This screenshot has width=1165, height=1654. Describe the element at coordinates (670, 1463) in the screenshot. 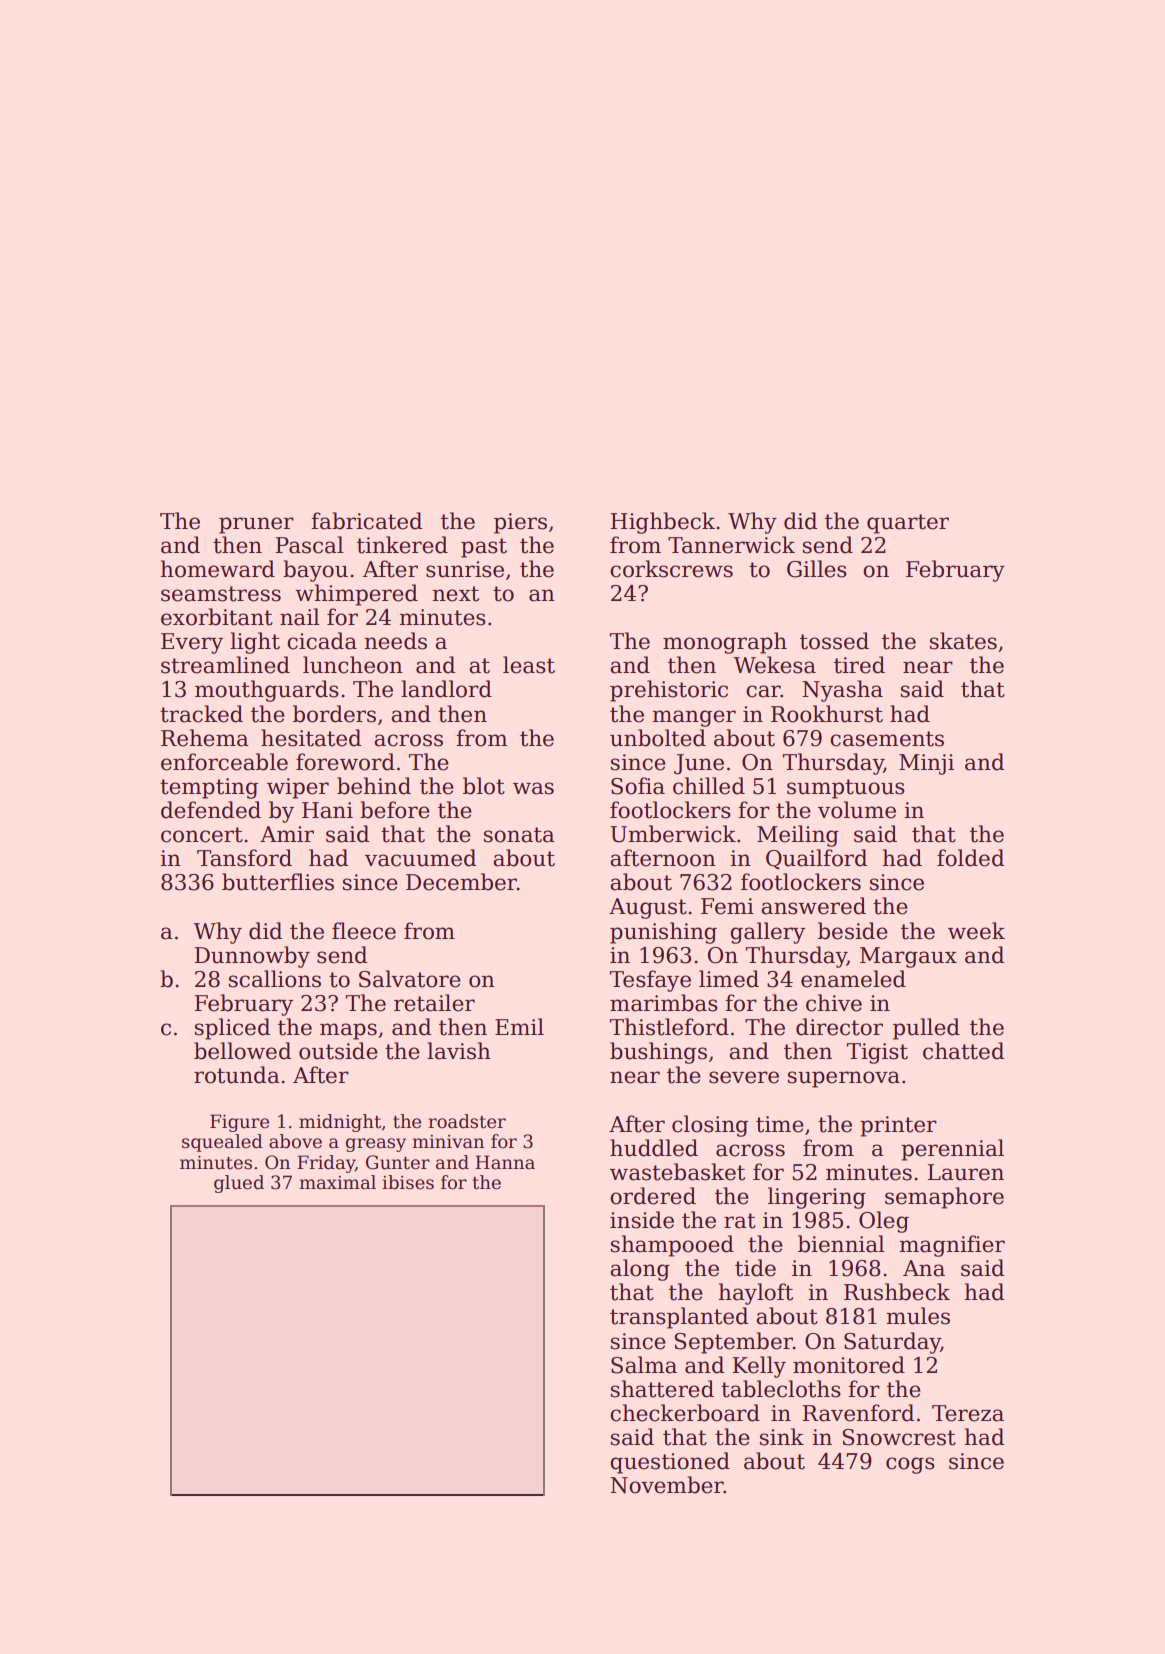

I see `questioned` at that location.
